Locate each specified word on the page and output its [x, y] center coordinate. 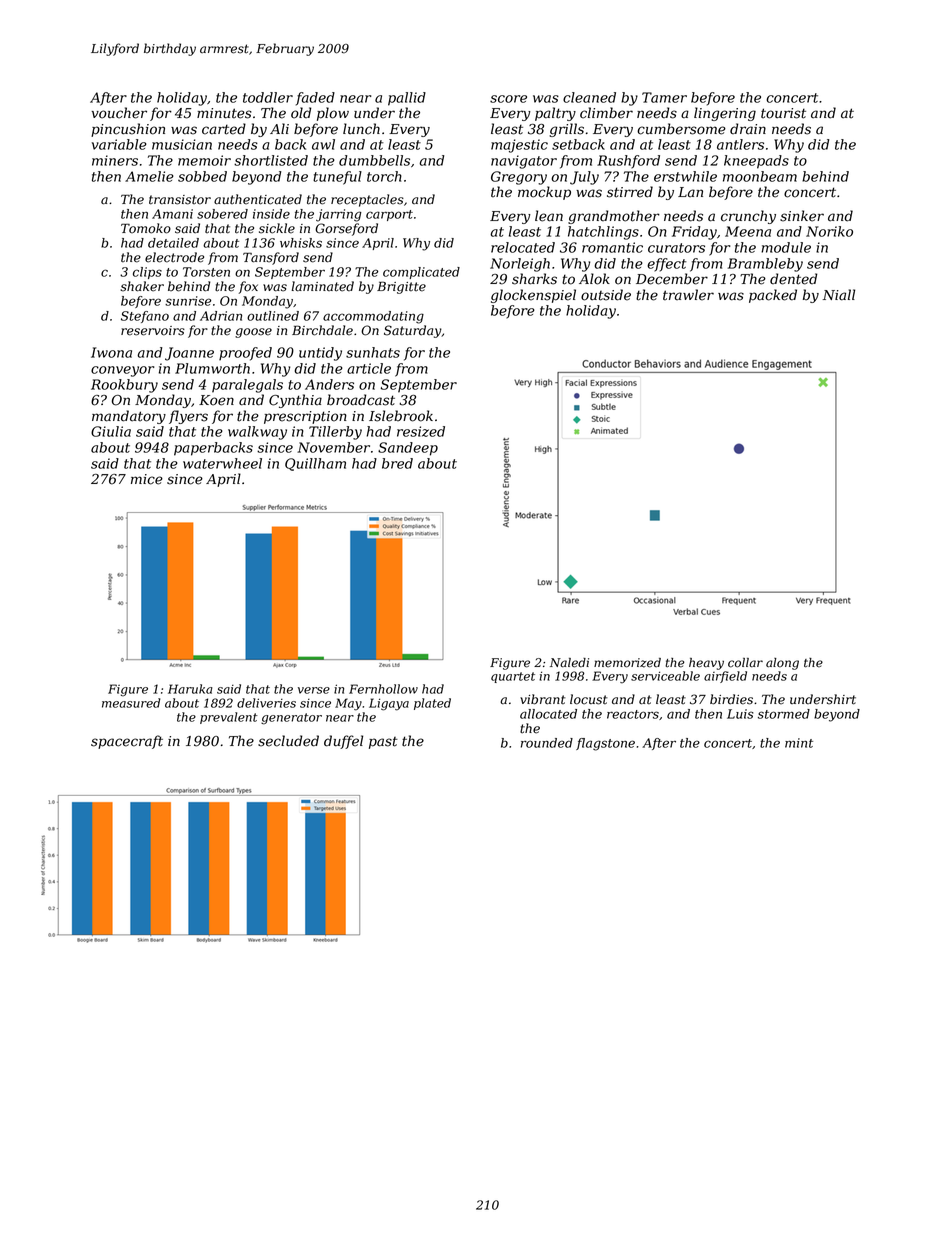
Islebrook [401, 416]
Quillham [315, 464]
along [782, 664]
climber [606, 113]
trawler [688, 295]
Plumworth [212, 368]
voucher [119, 113]
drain [748, 129]
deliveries [266, 703]
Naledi [569, 663]
